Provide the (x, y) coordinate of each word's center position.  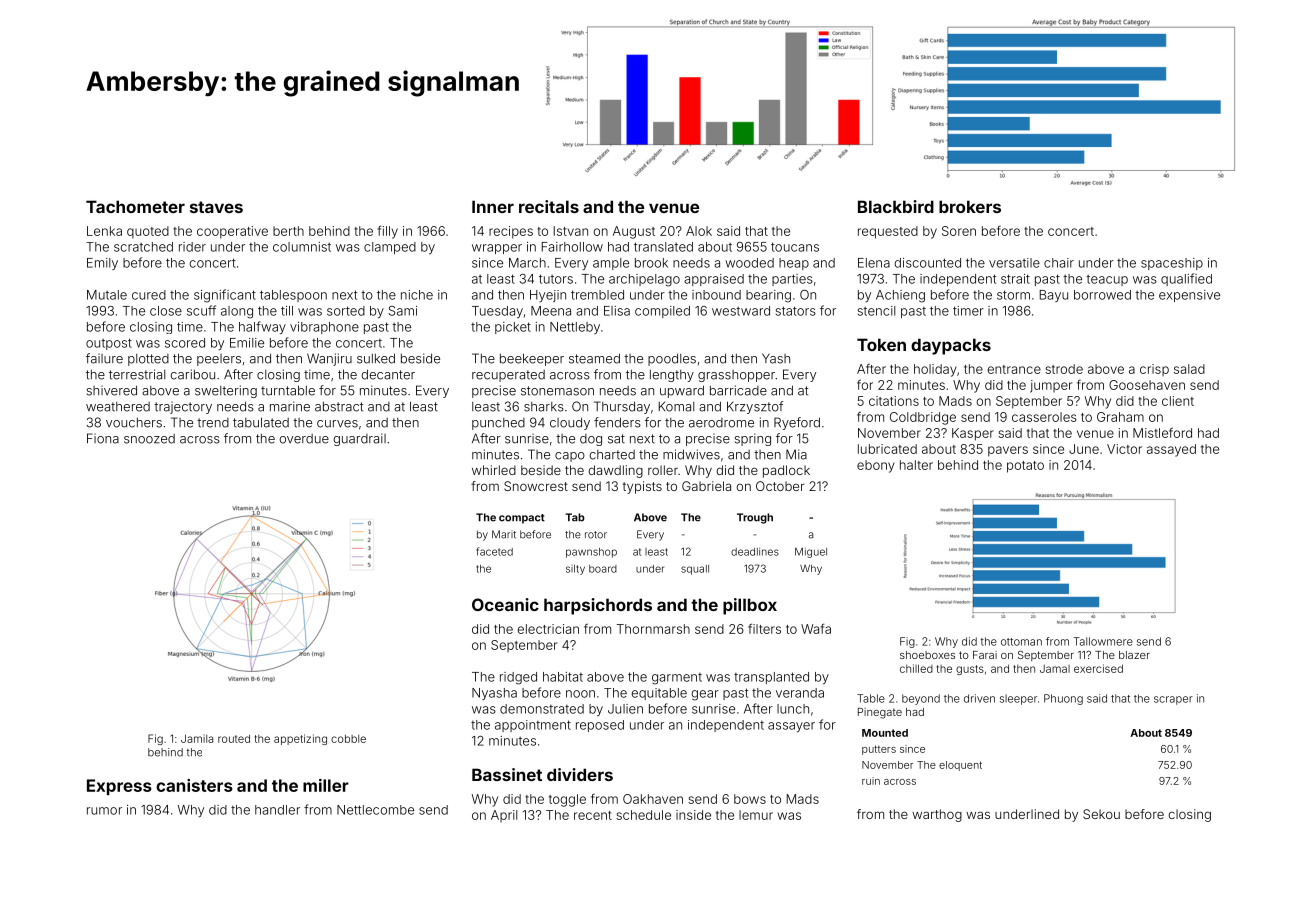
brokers (970, 206)
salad (1189, 369)
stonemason (557, 391)
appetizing (300, 739)
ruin (871, 781)
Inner (493, 206)
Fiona (103, 438)
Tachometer (135, 206)
